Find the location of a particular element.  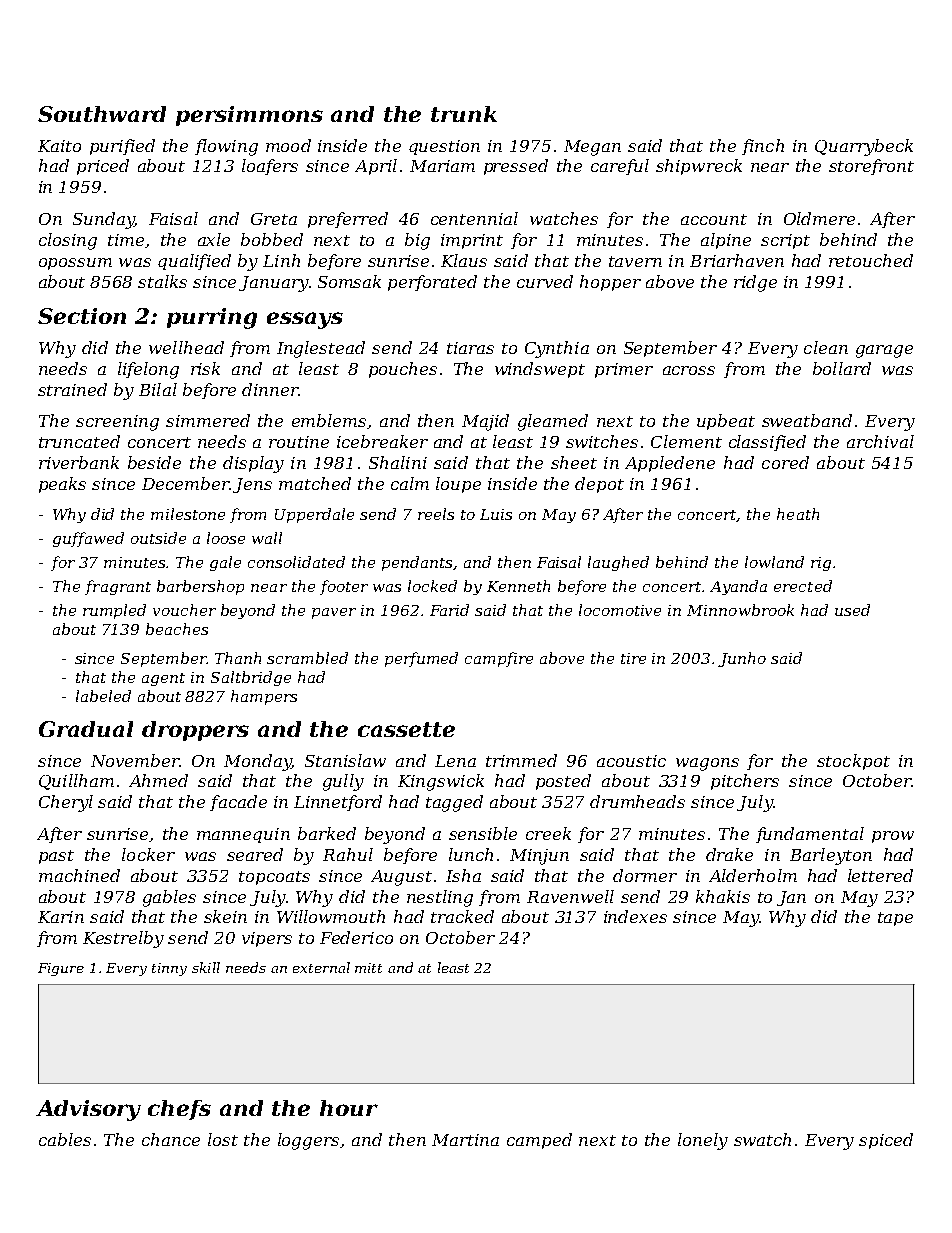

Thanh is located at coordinates (238, 658).
